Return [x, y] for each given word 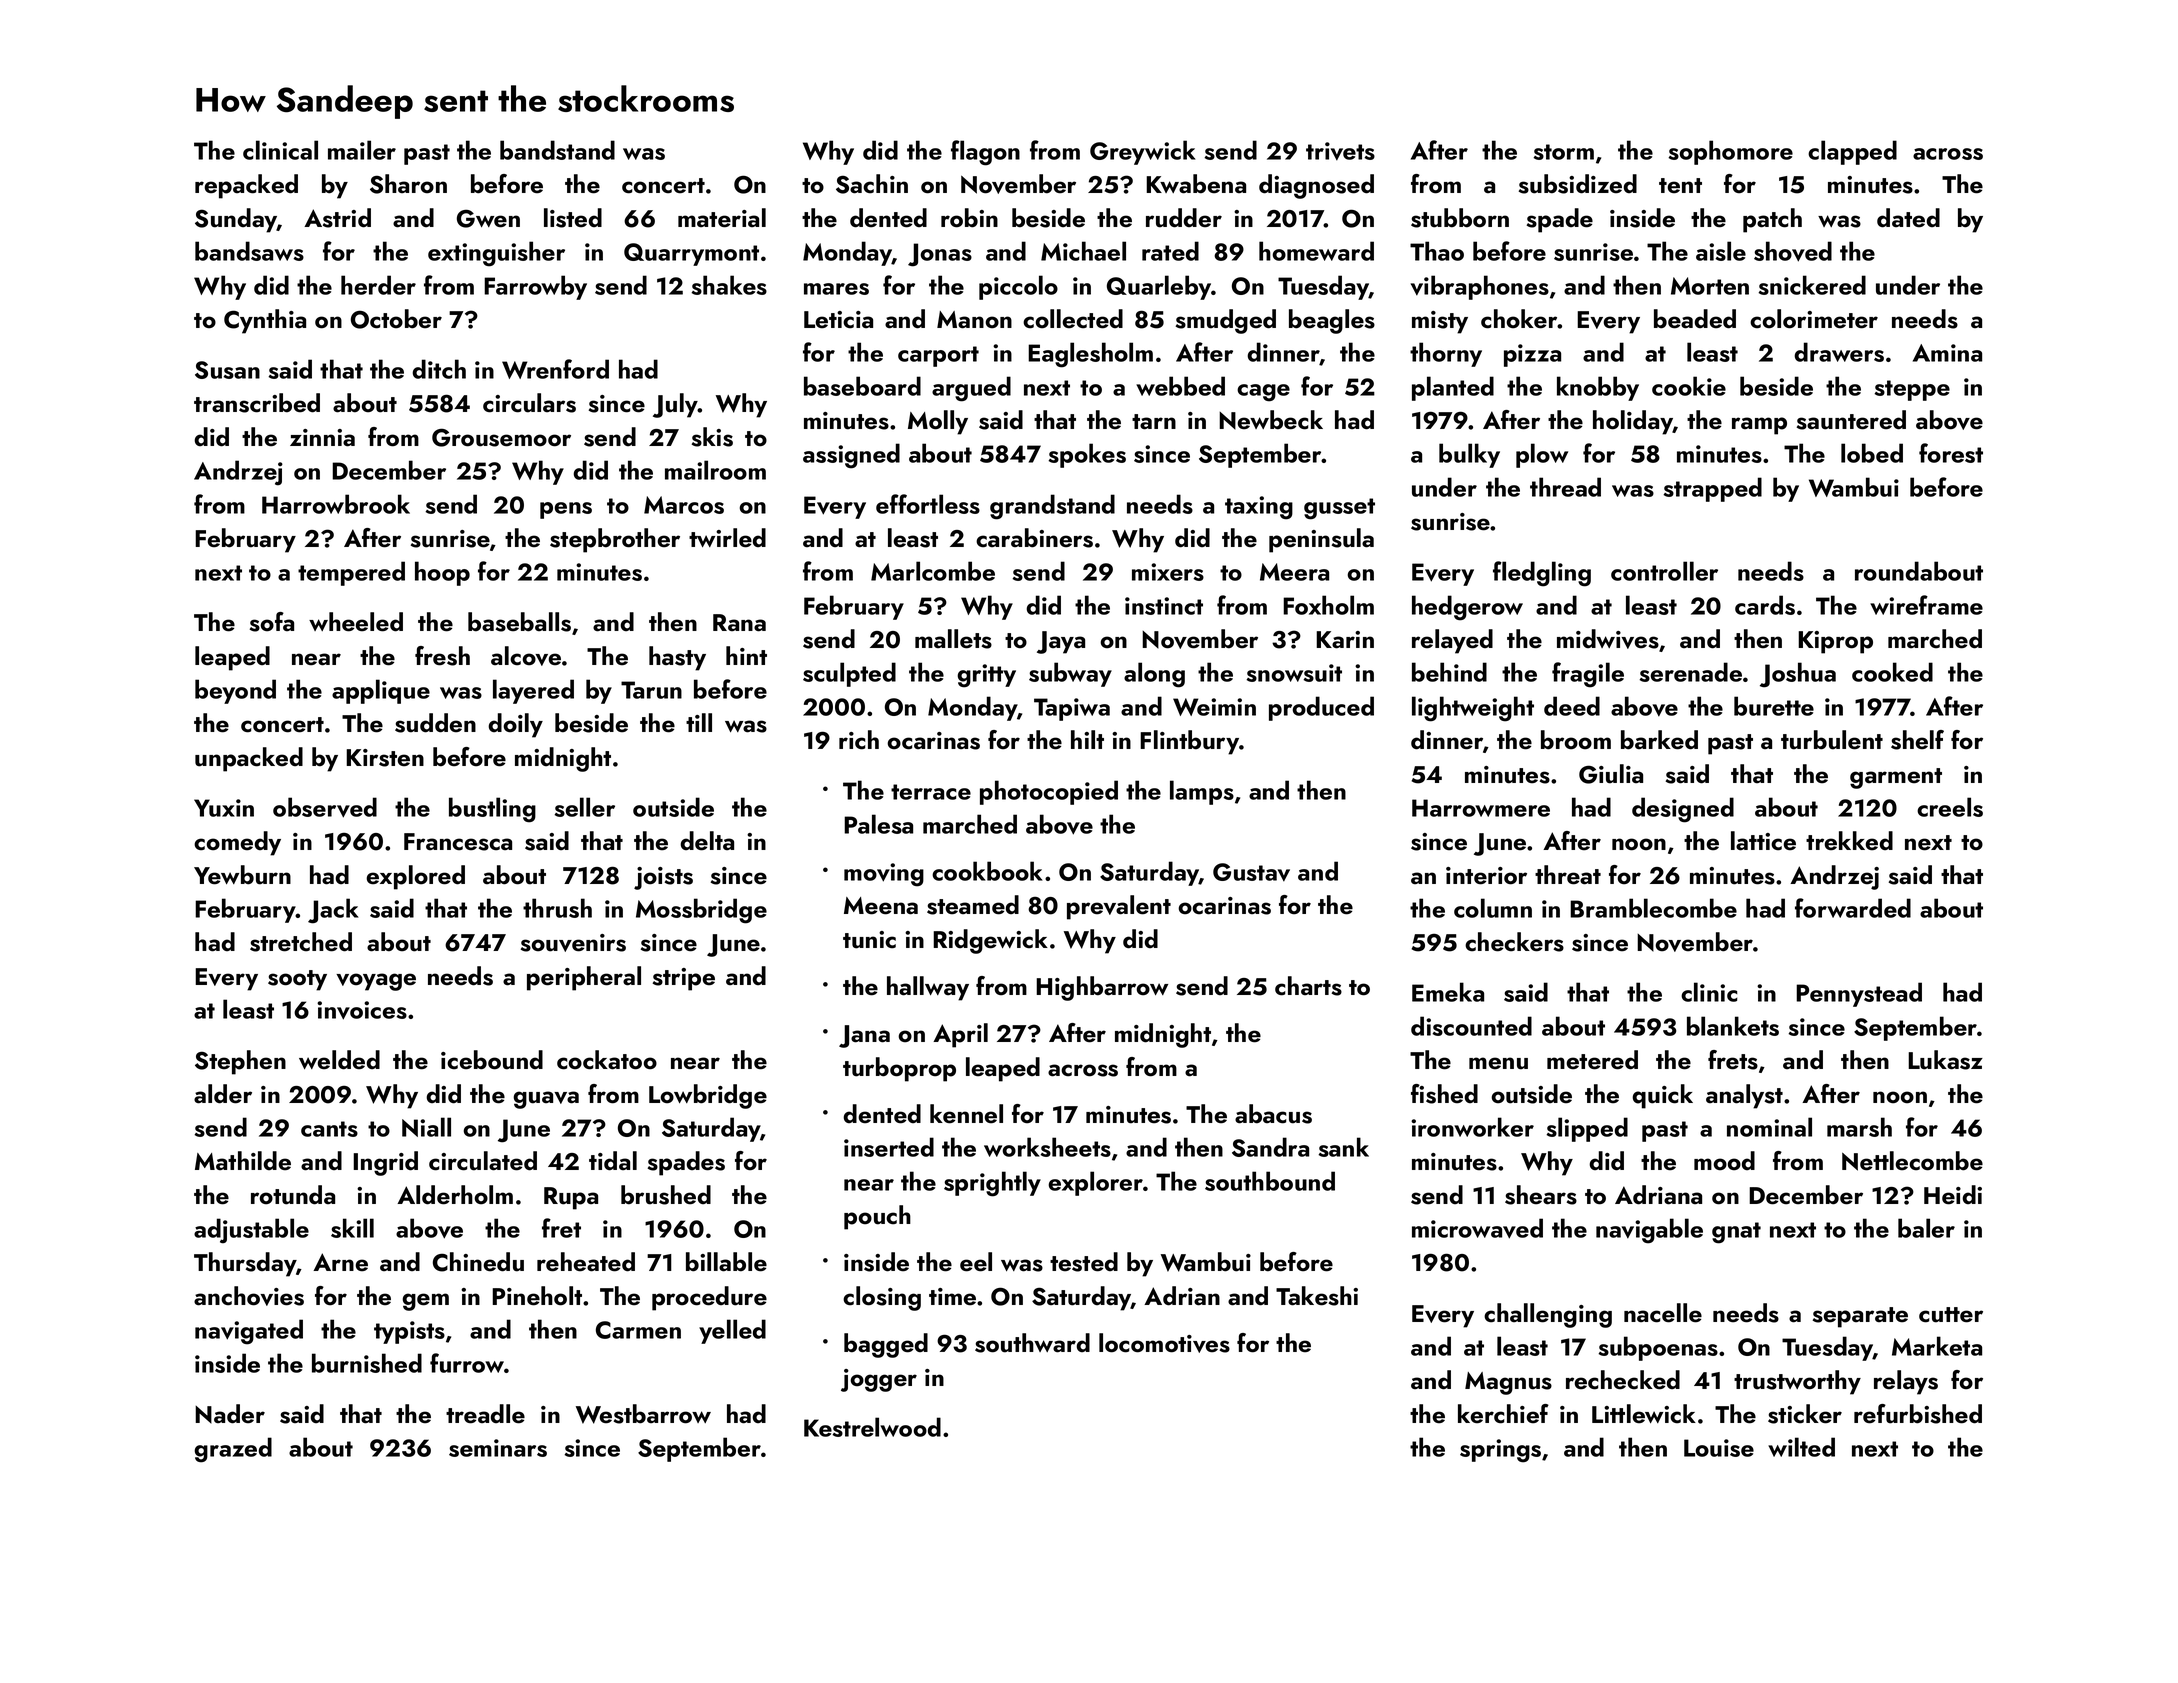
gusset [1339, 509]
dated [1908, 218]
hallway [928, 988]
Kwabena [1196, 184]
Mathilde [243, 1161]
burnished [367, 1363]
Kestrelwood [872, 1427]
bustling [492, 810]
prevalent [1119, 907]
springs [1500, 1451]
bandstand [557, 150]
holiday [1633, 422]
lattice [1763, 841]
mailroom [715, 470]
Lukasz [1945, 1060]
